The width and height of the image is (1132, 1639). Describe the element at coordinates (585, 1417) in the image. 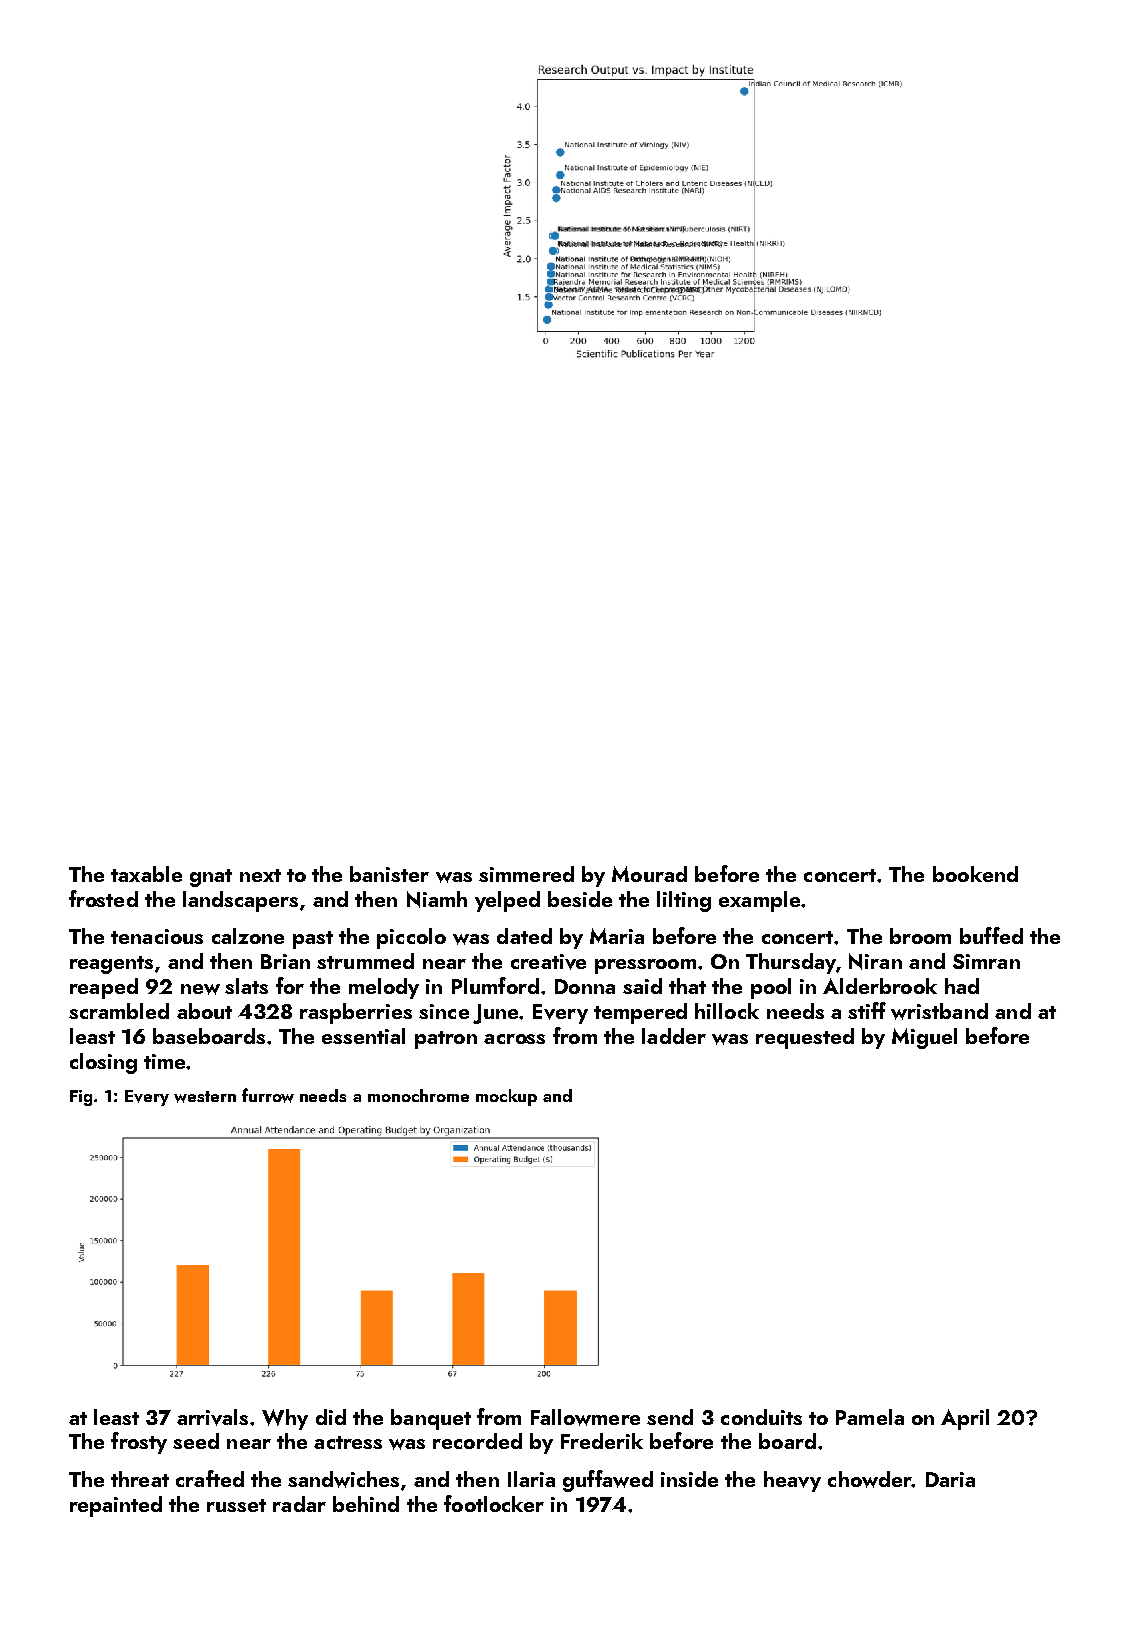

I see `Fallowmere` at that location.
